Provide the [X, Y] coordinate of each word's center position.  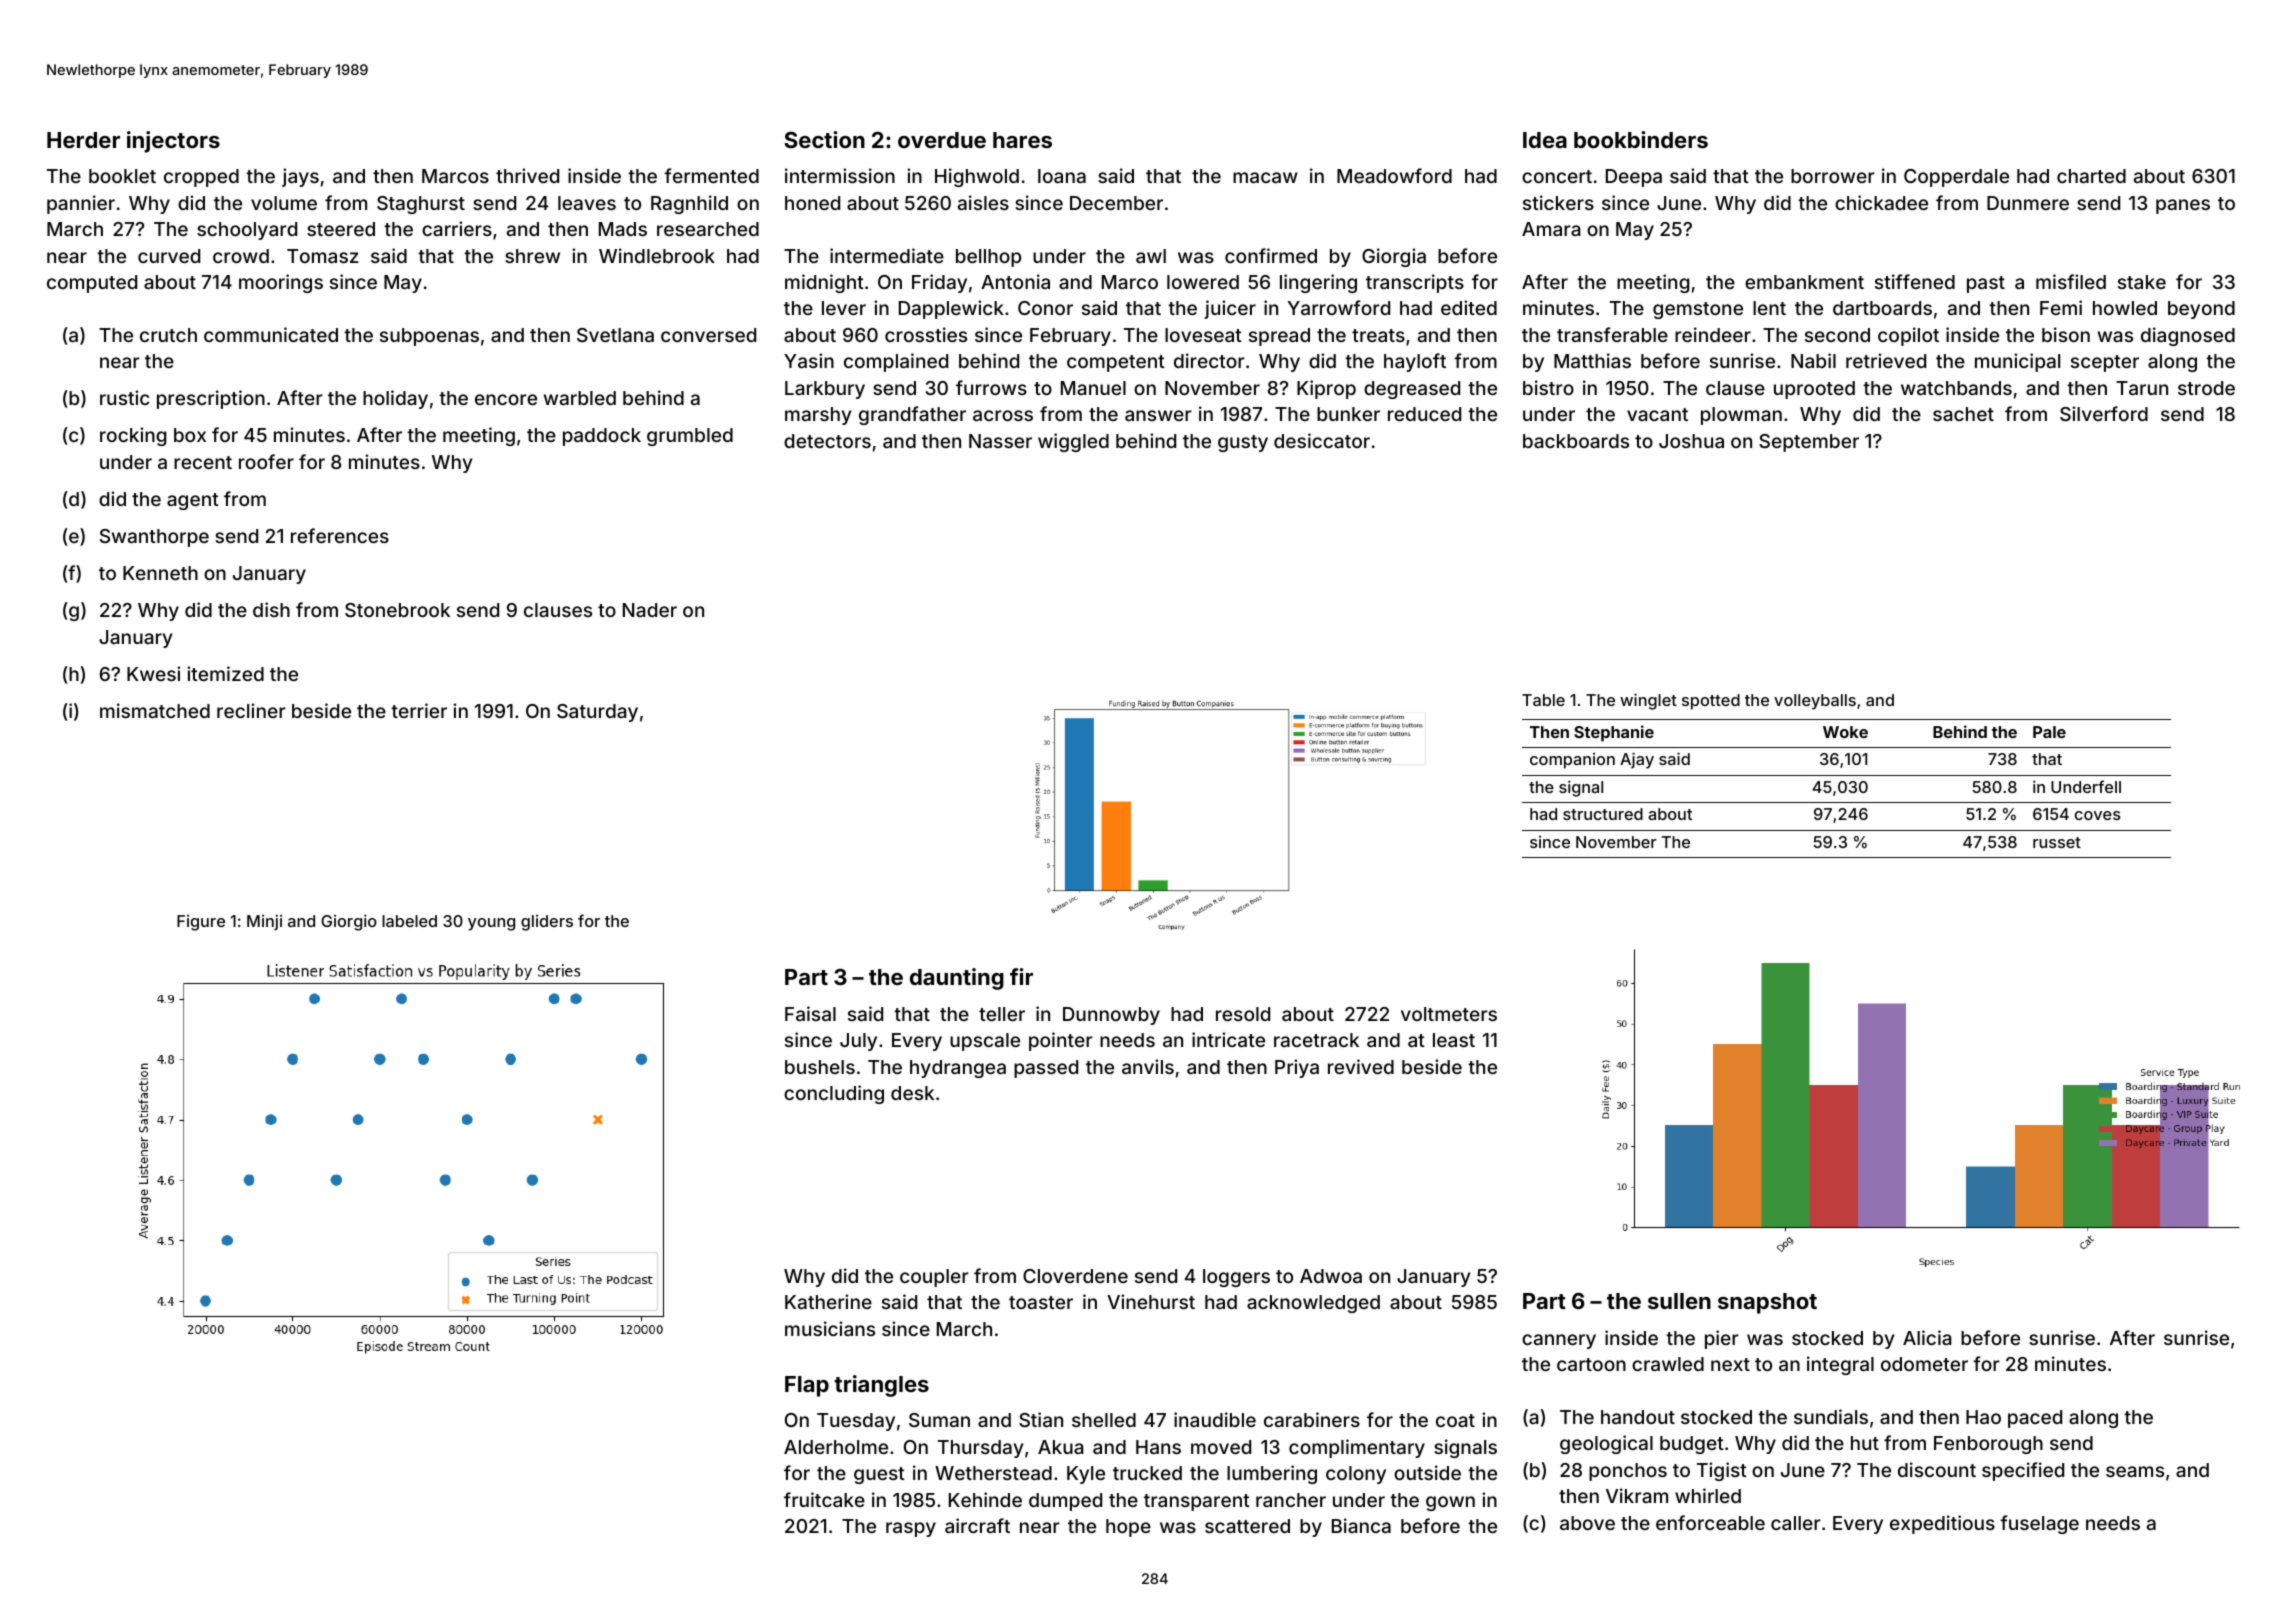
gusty [1243, 443]
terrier [419, 710]
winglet [1648, 701]
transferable [1612, 334]
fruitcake [824, 1499]
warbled [580, 398]
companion [1572, 761]
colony [1356, 1475]
